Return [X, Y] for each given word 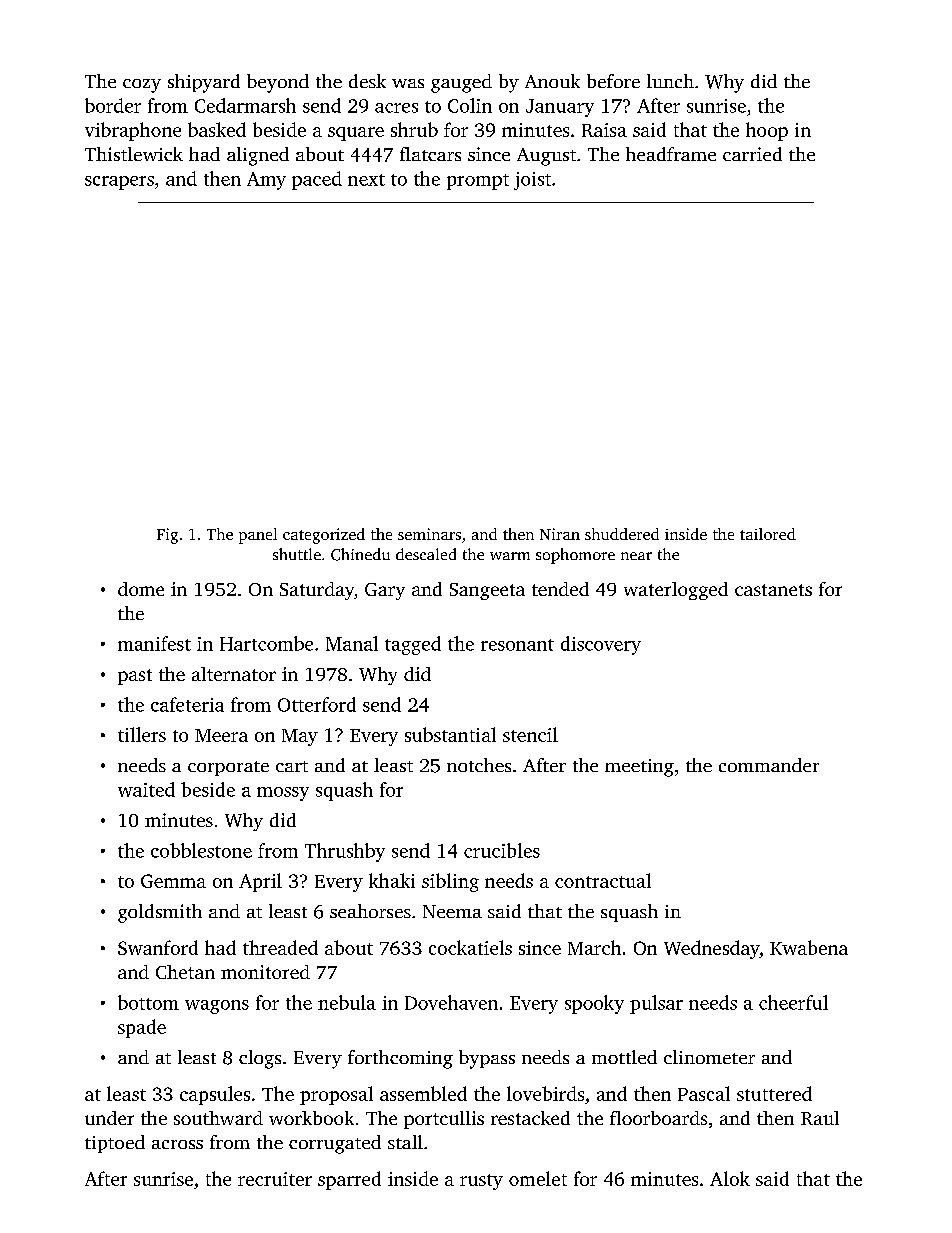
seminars [429, 534]
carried [752, 154]
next [366, 180]
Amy [266, 181]
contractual [603, 880]
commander [769, 765]
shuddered [622, 534]
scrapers [119, 183]
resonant [517, 645]
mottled [624, 1057]
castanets [773, 590]
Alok [730, 1178]
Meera [221, 735]
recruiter [275, 1179]
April [260, 882]
